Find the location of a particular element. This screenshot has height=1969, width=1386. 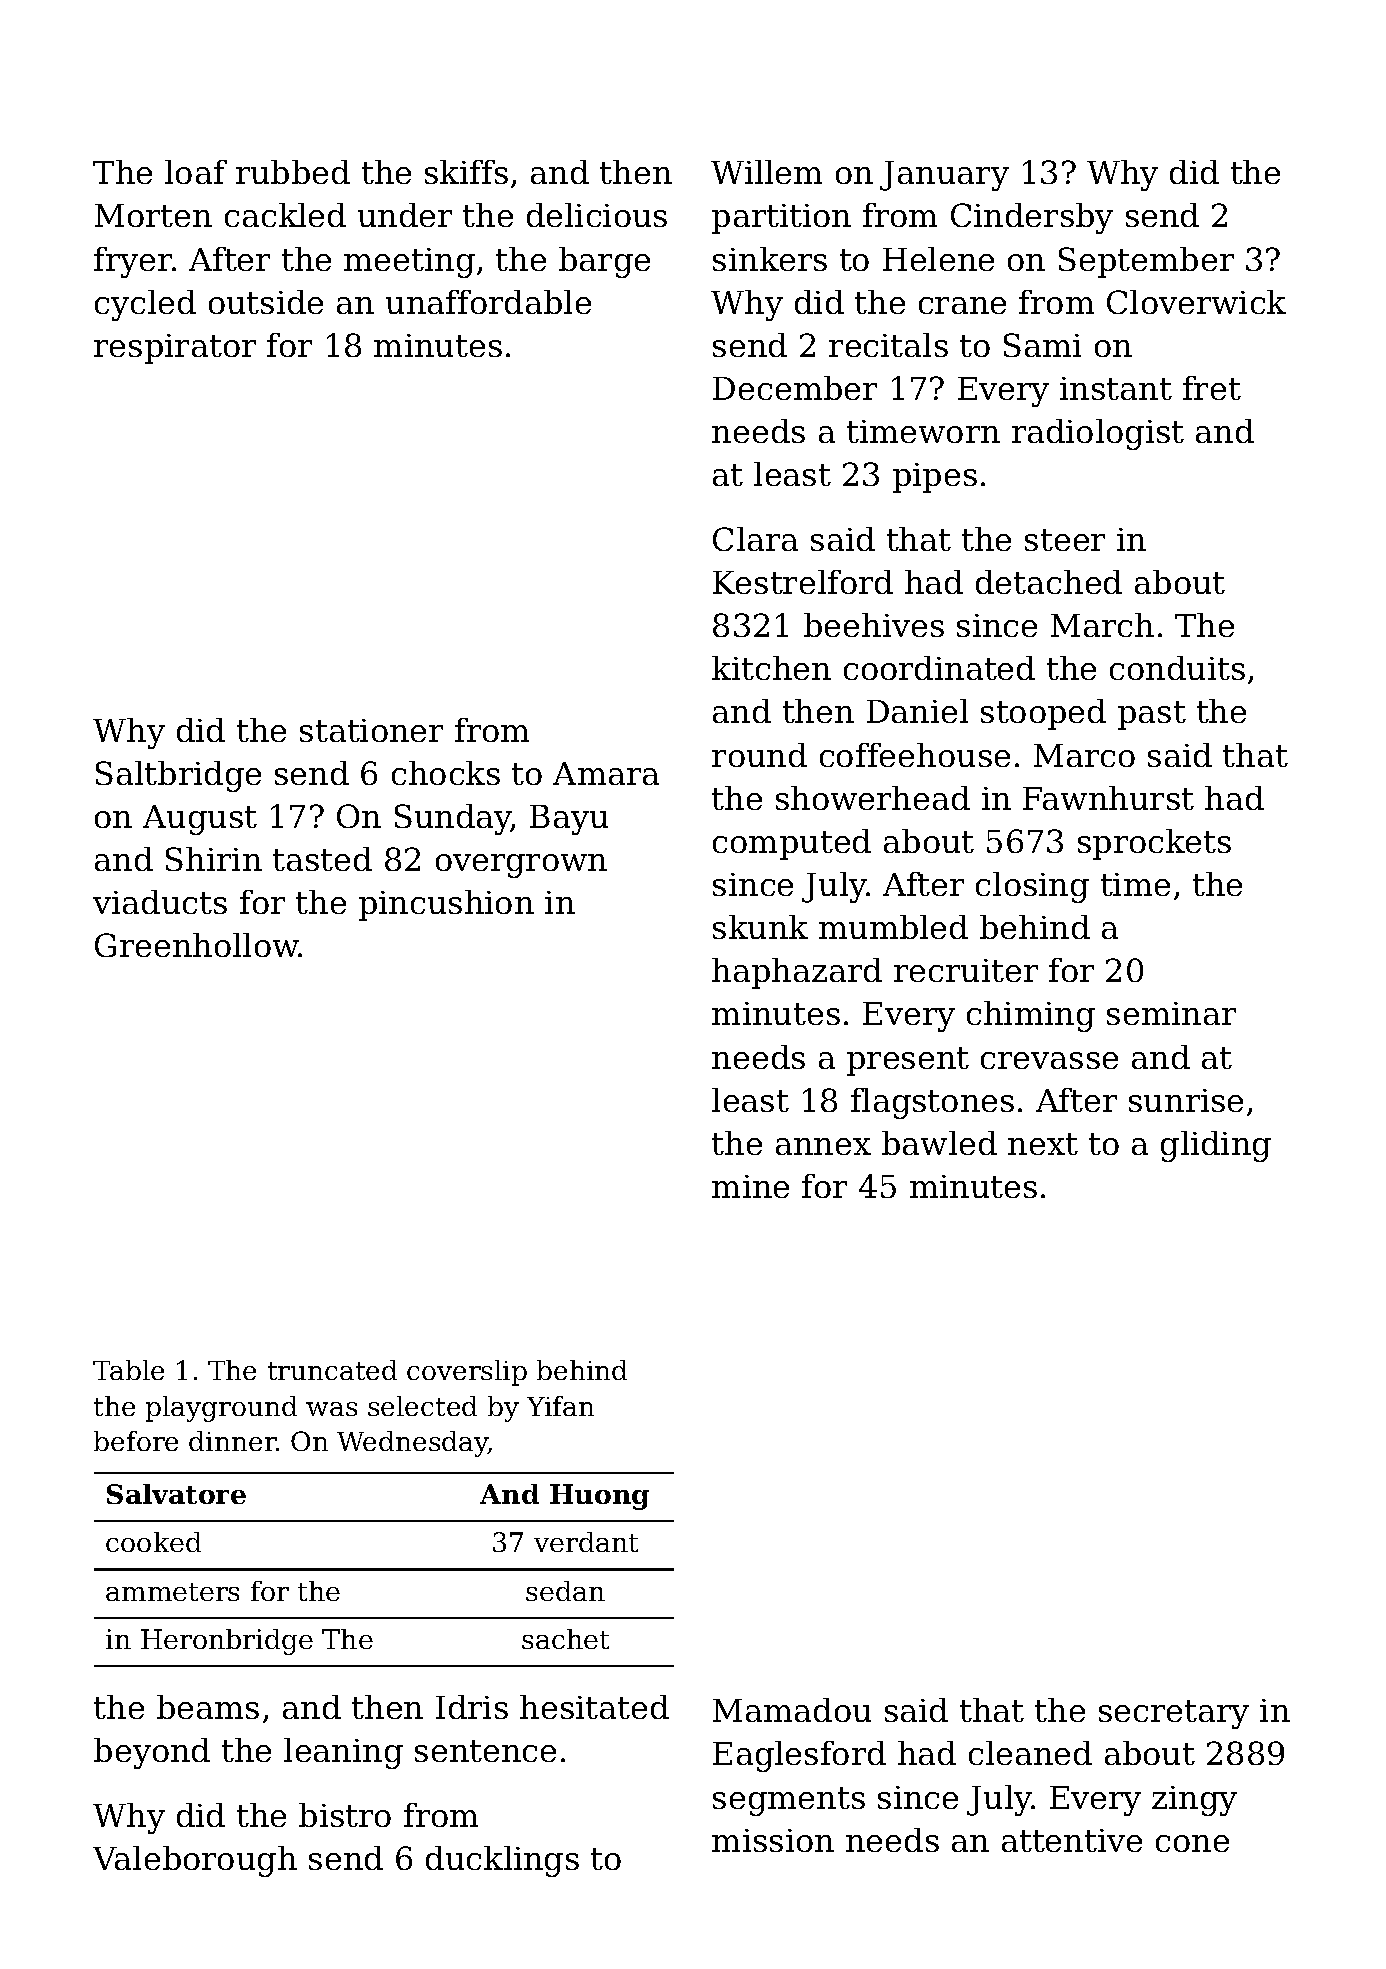

January is located at coordinates (944, 176).
